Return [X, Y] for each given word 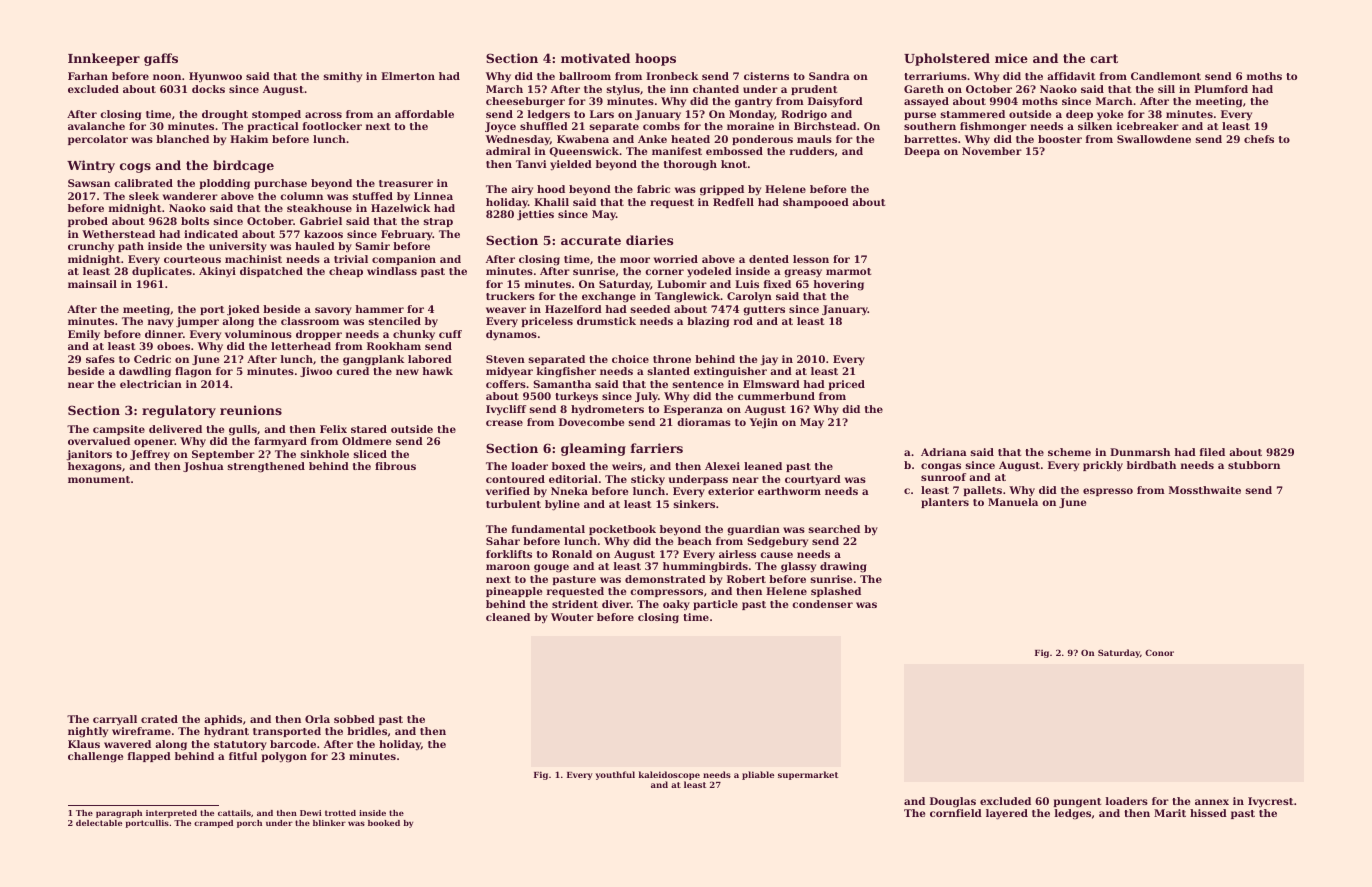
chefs [1259, 139]
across [323, 115]
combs [661, 126]
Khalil [551, 202]
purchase [280, 184]
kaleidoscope [669, 775]
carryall [115, 720]
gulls [243, 430]
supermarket [808, 775]
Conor [1159, 653]
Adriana [944, 452]
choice [630, 359]
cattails [234, 813]
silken [1095, 126]
